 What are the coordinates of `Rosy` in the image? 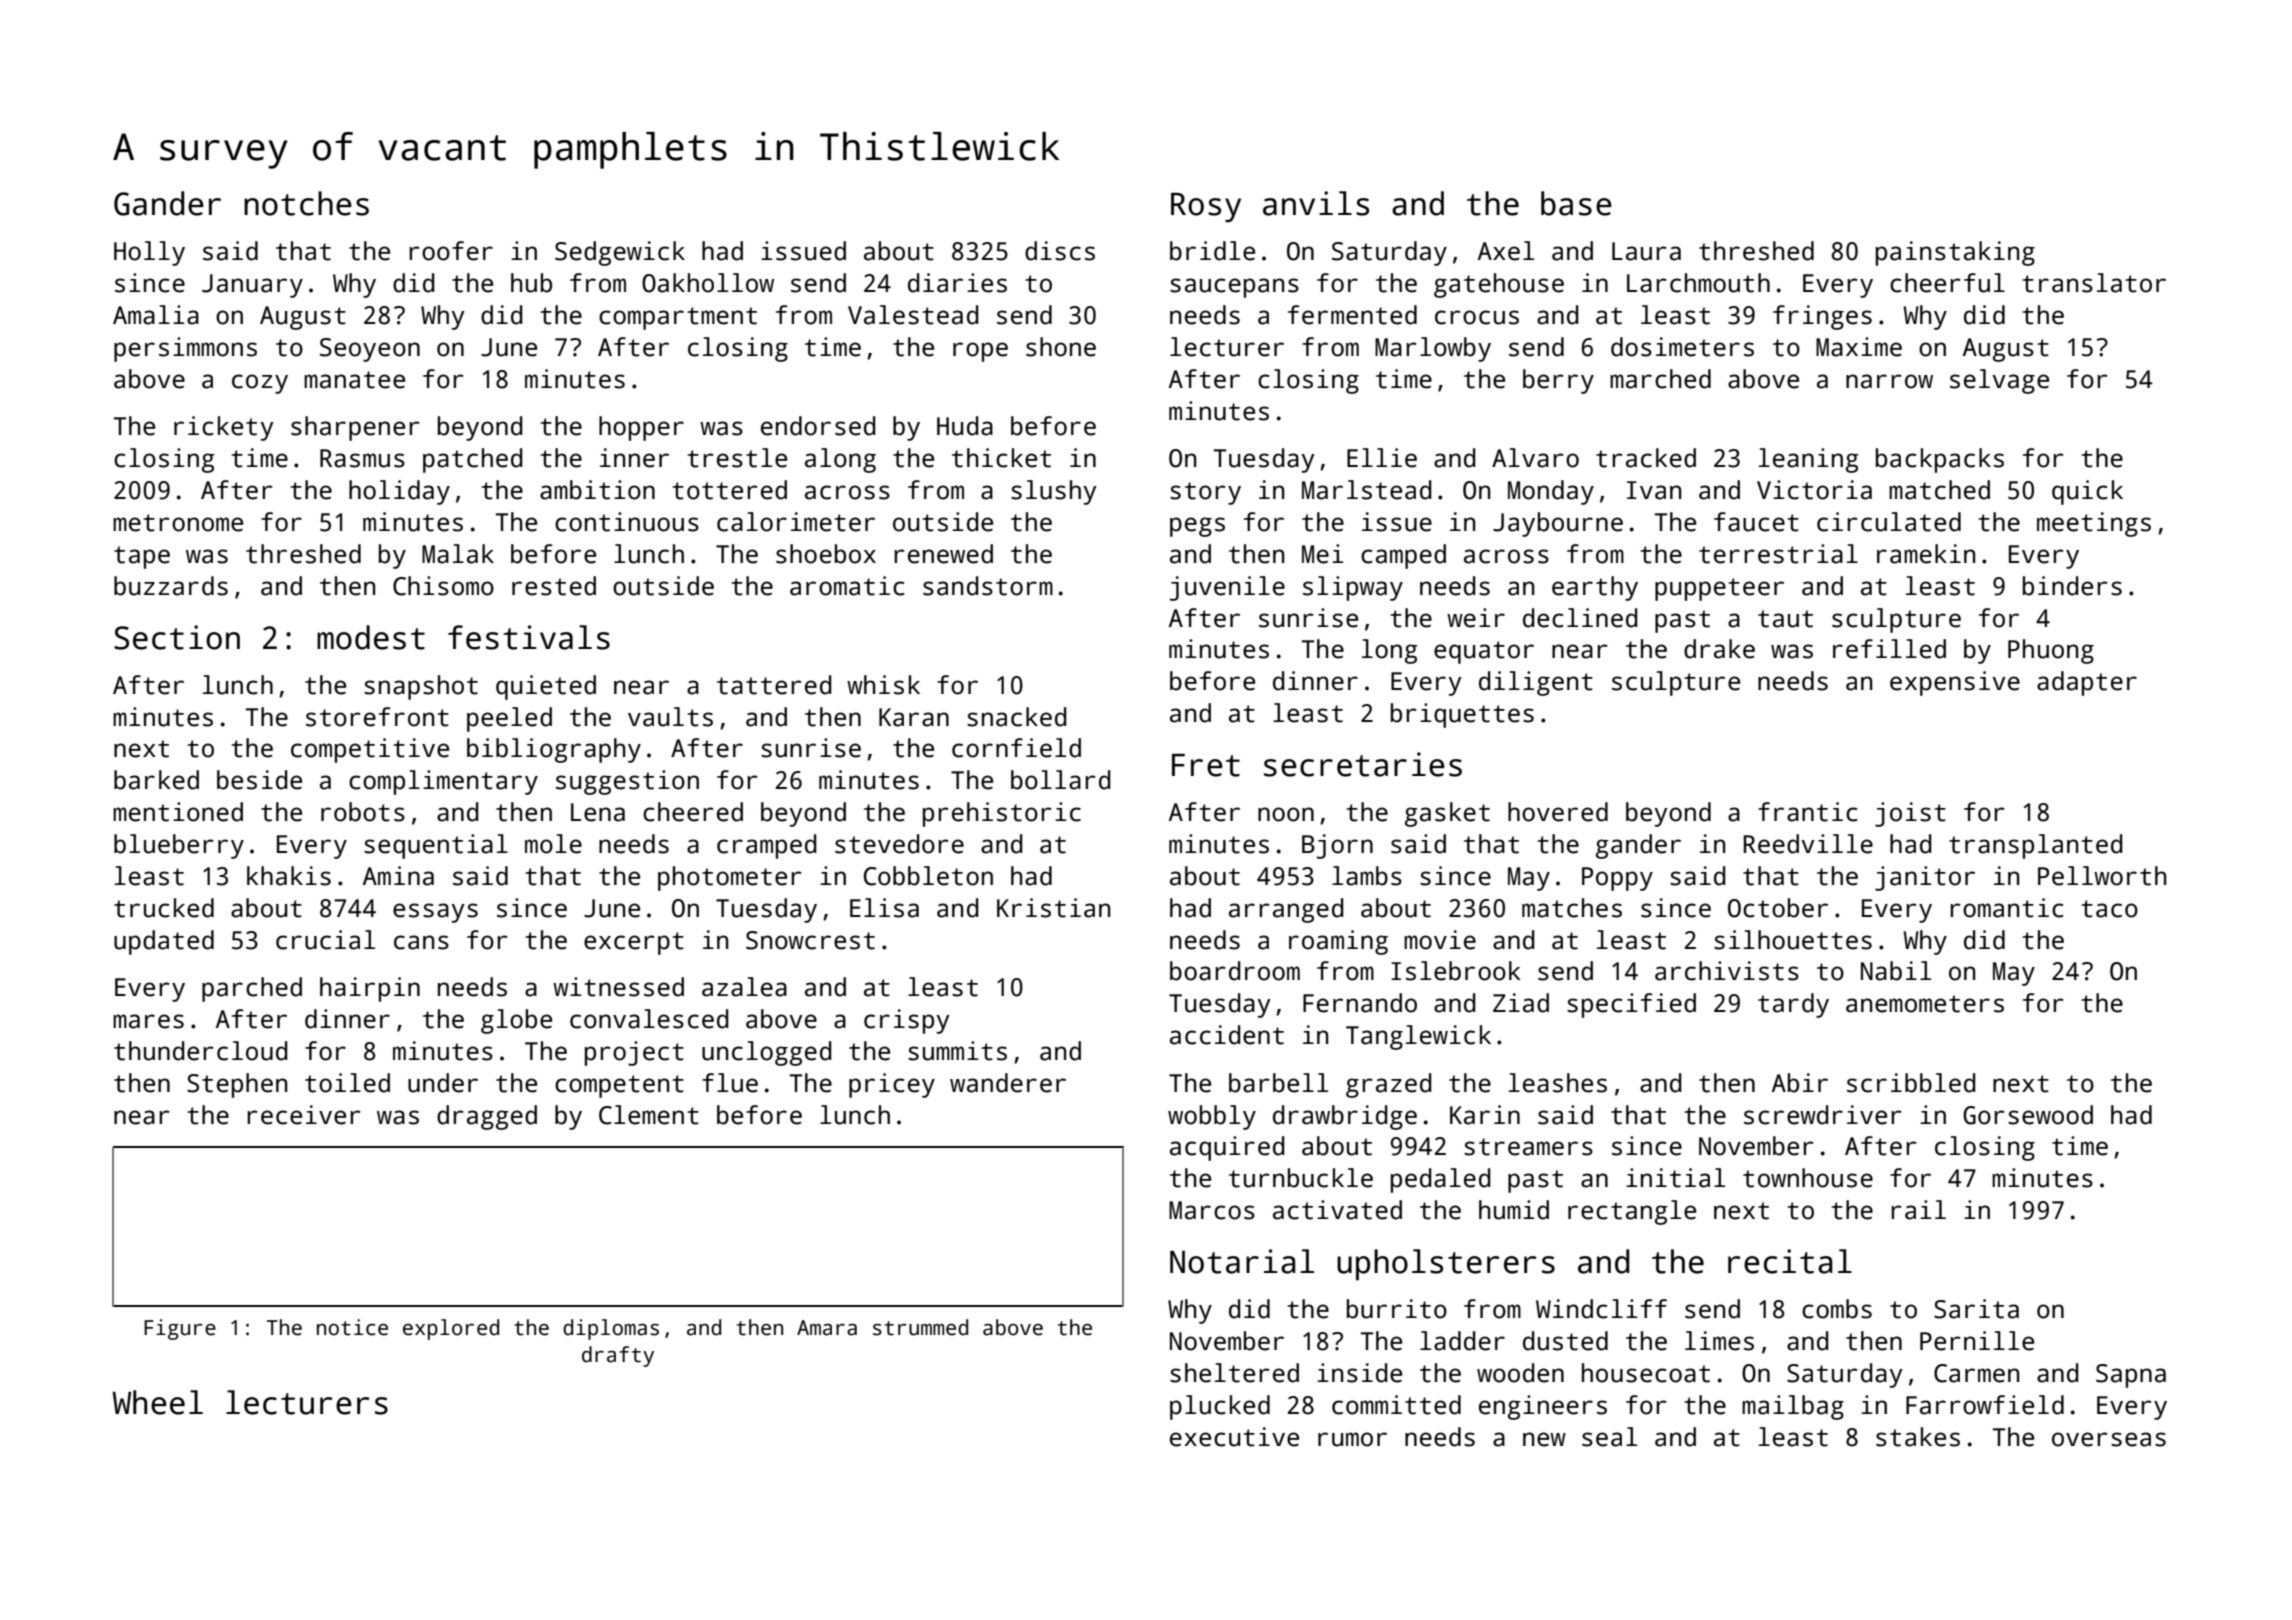 It's located at (1206, 207).
